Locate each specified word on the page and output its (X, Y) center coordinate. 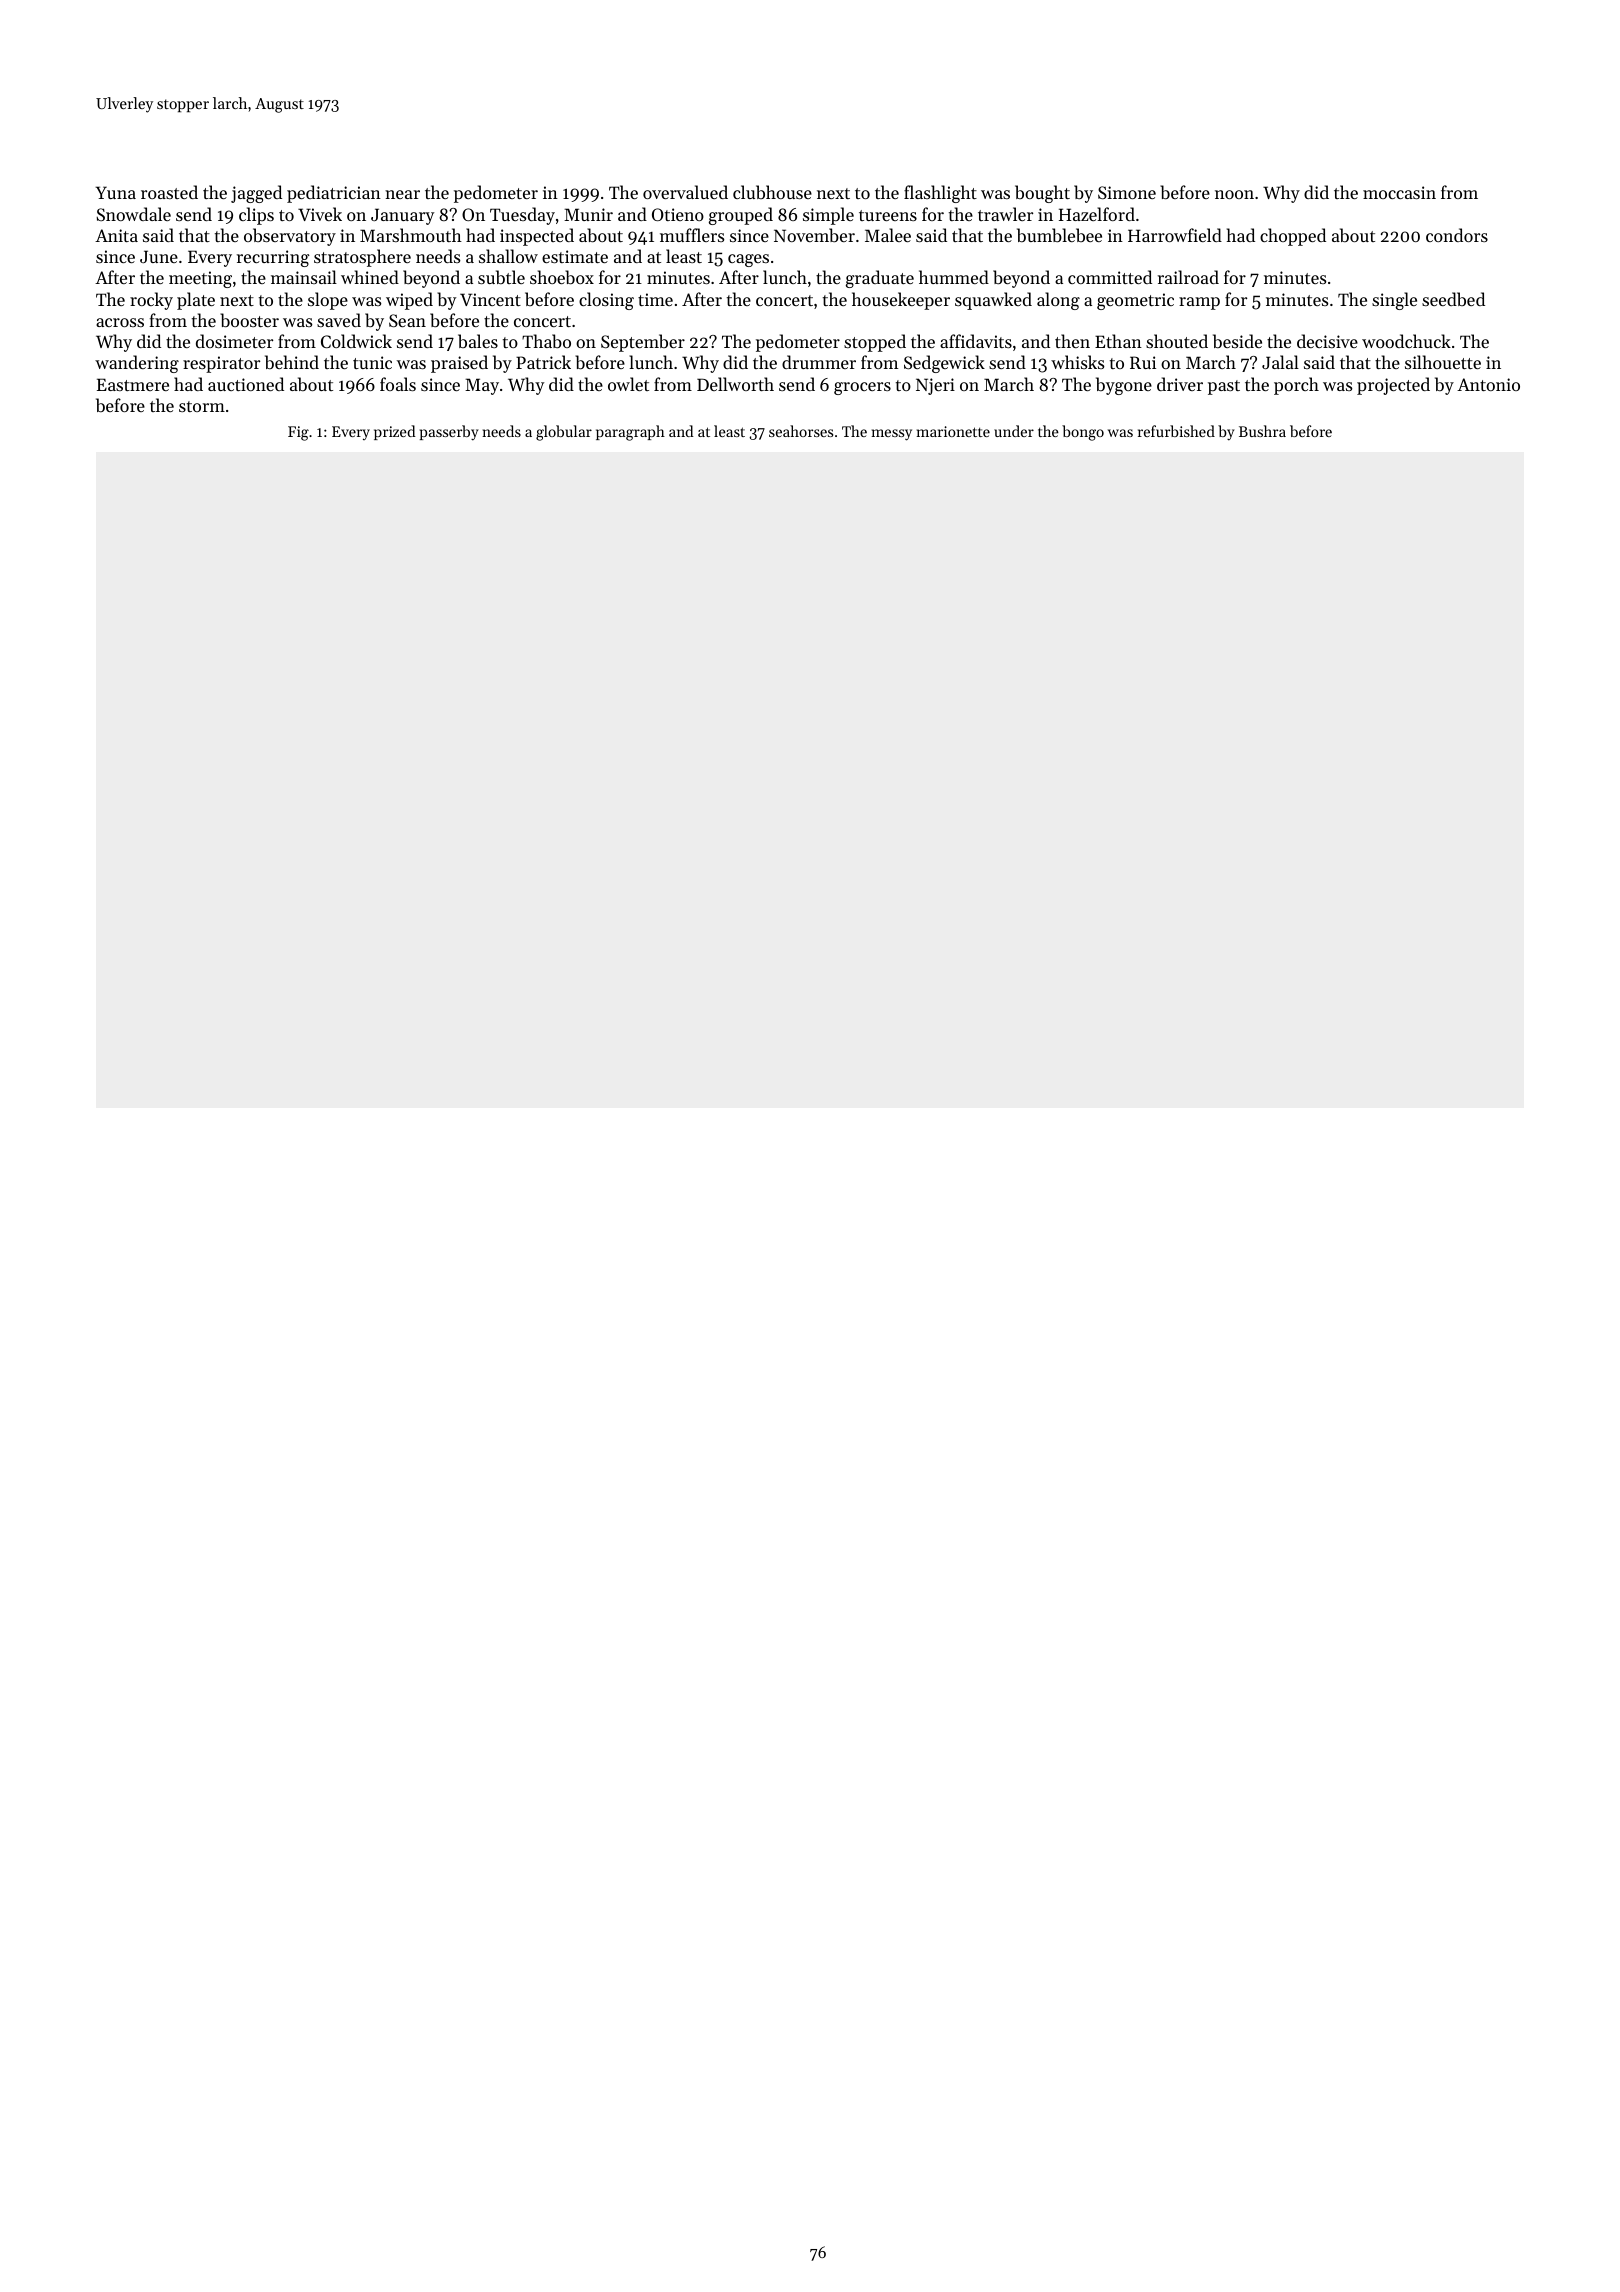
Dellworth (735, 384)
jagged (256, 194)
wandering (137, 364)
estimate (575, 256)
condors (1457, 235)
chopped (1293, 237)
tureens (888, 215)
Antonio (1488, 384)
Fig (298, 433)
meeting (200, 279)
